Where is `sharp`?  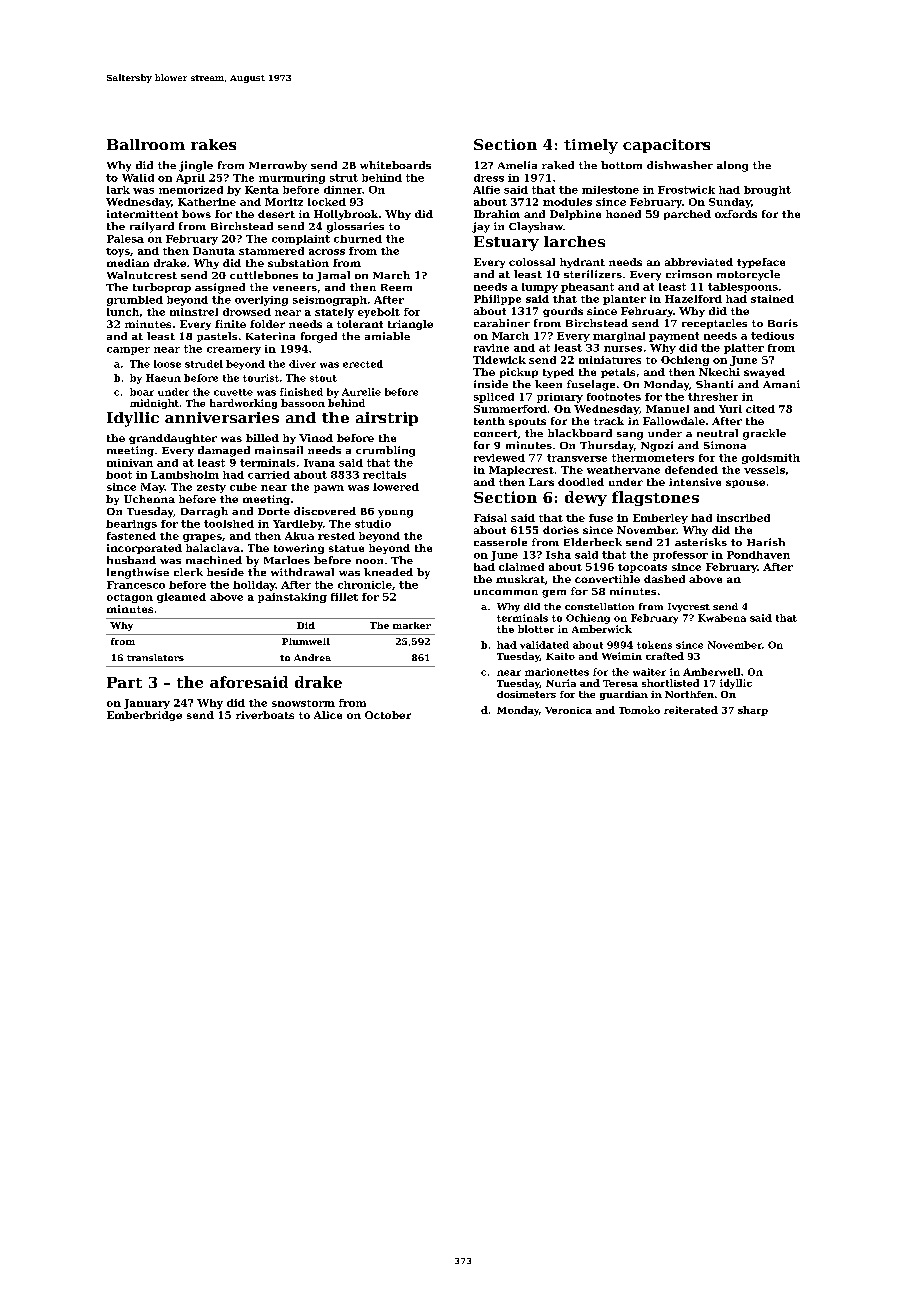 sharp is located at coordinates (753, 711).
